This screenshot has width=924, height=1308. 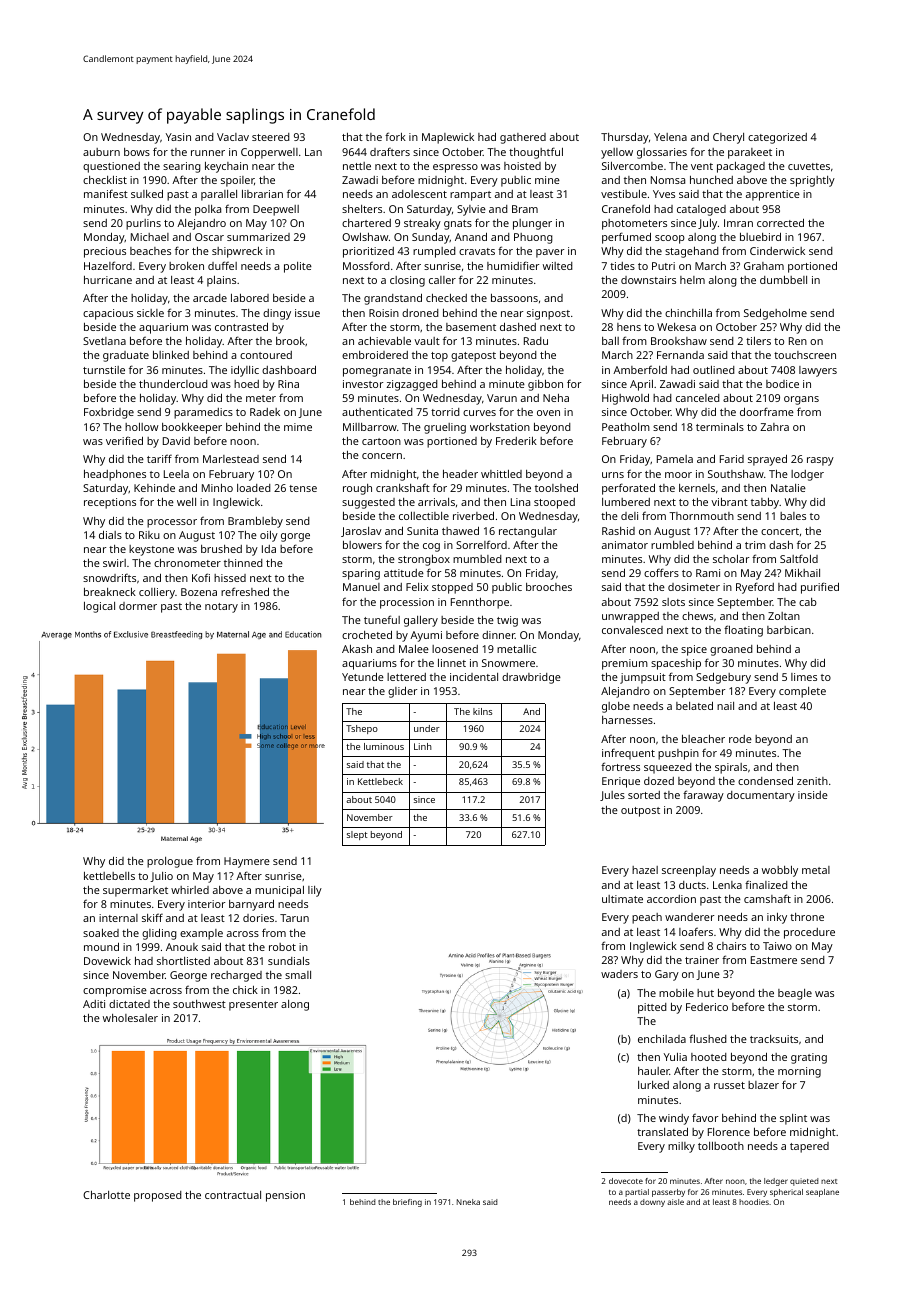 I want to click on pension, so click(x=285, y=1196).
